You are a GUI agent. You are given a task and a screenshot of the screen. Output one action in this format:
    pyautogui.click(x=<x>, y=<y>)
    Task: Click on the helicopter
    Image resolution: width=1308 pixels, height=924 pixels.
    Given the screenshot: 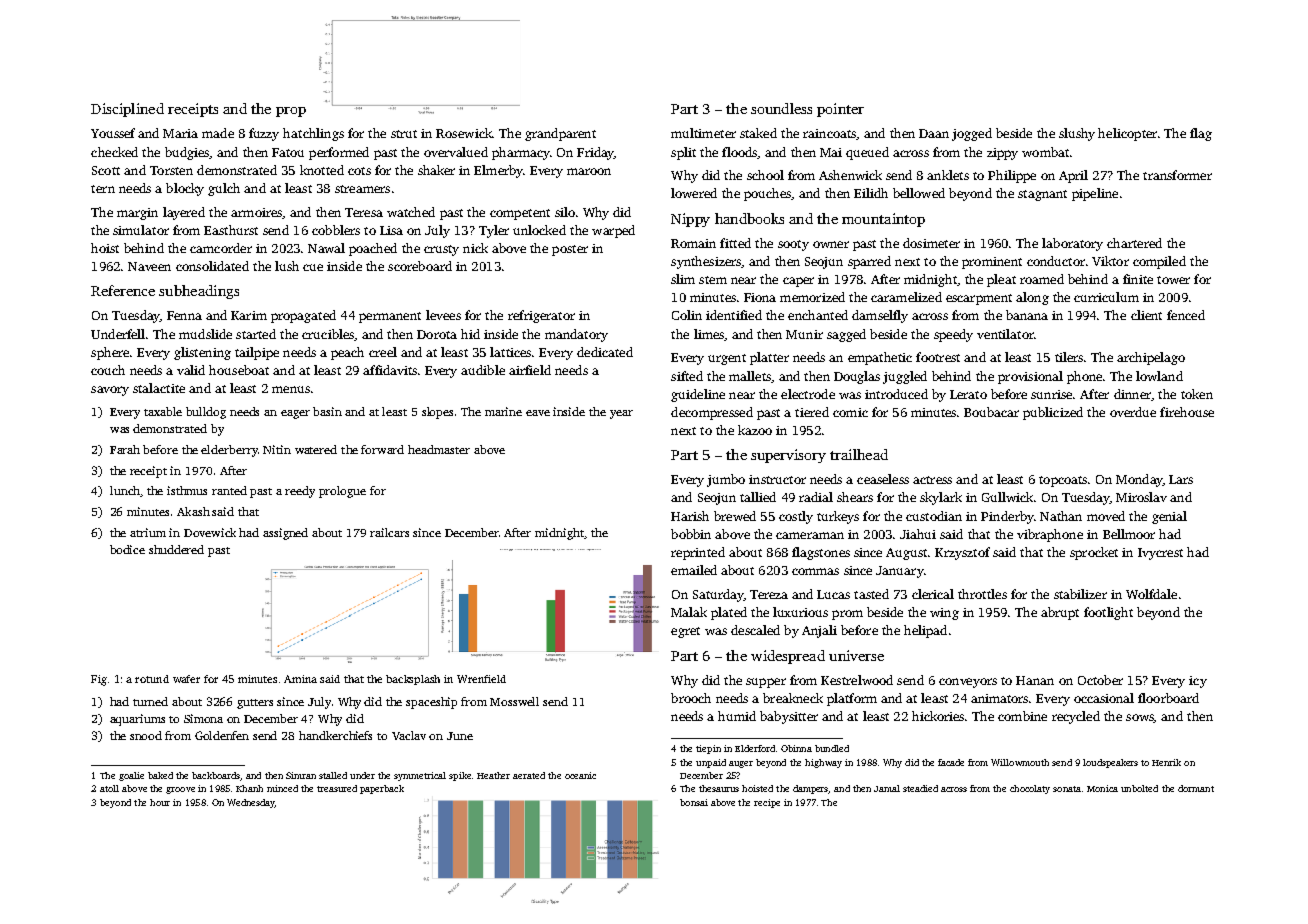 What is the action you would take?
    pyautogui.click(x=1127, y=134)
